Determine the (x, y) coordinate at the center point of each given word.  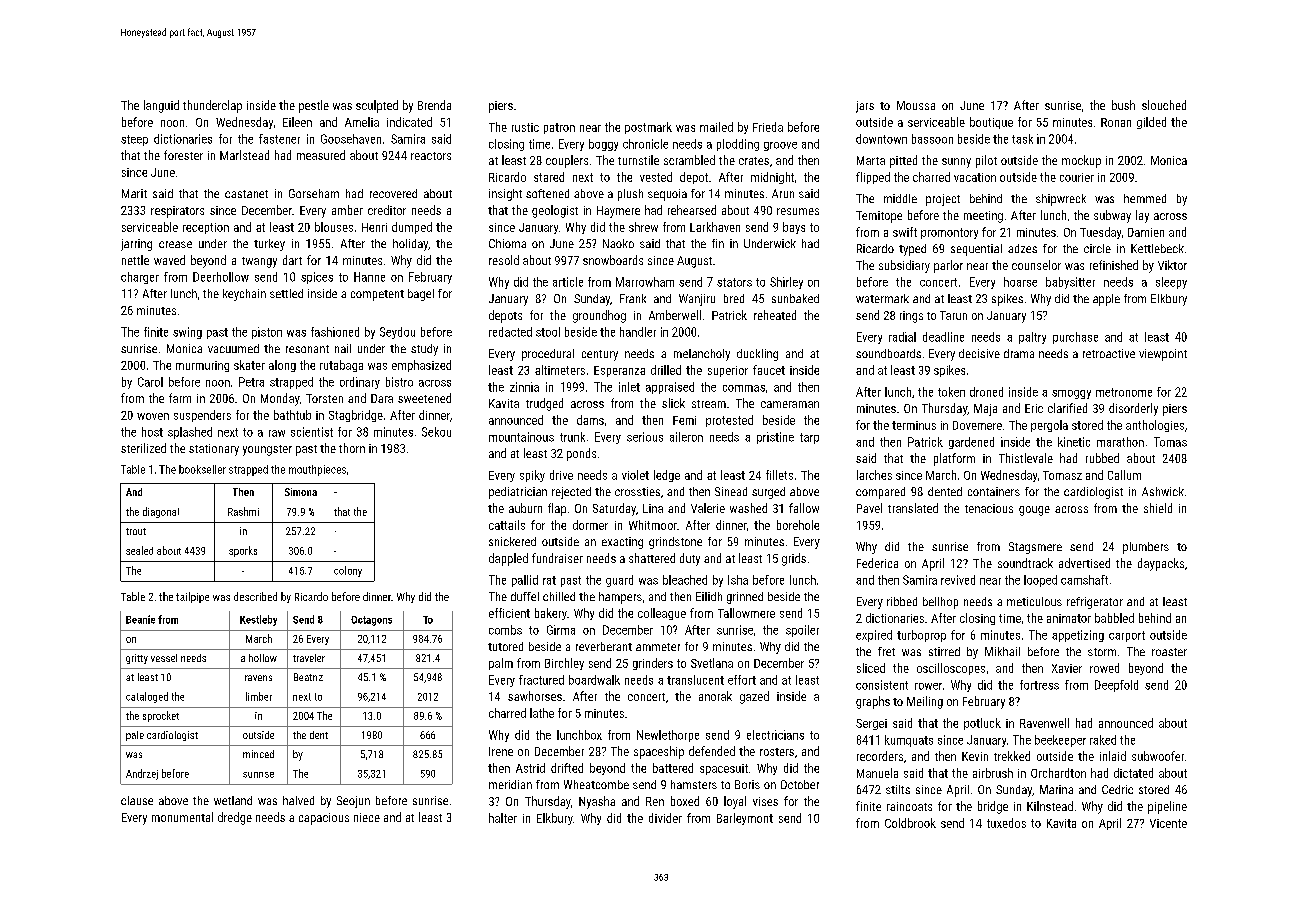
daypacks (1161, 564)
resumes (798, 211)
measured (321, 155)
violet (635, 475)
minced (258, 754)
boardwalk (594, 680)
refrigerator (1095, 603)
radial (902, 337)
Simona (301, 492)
